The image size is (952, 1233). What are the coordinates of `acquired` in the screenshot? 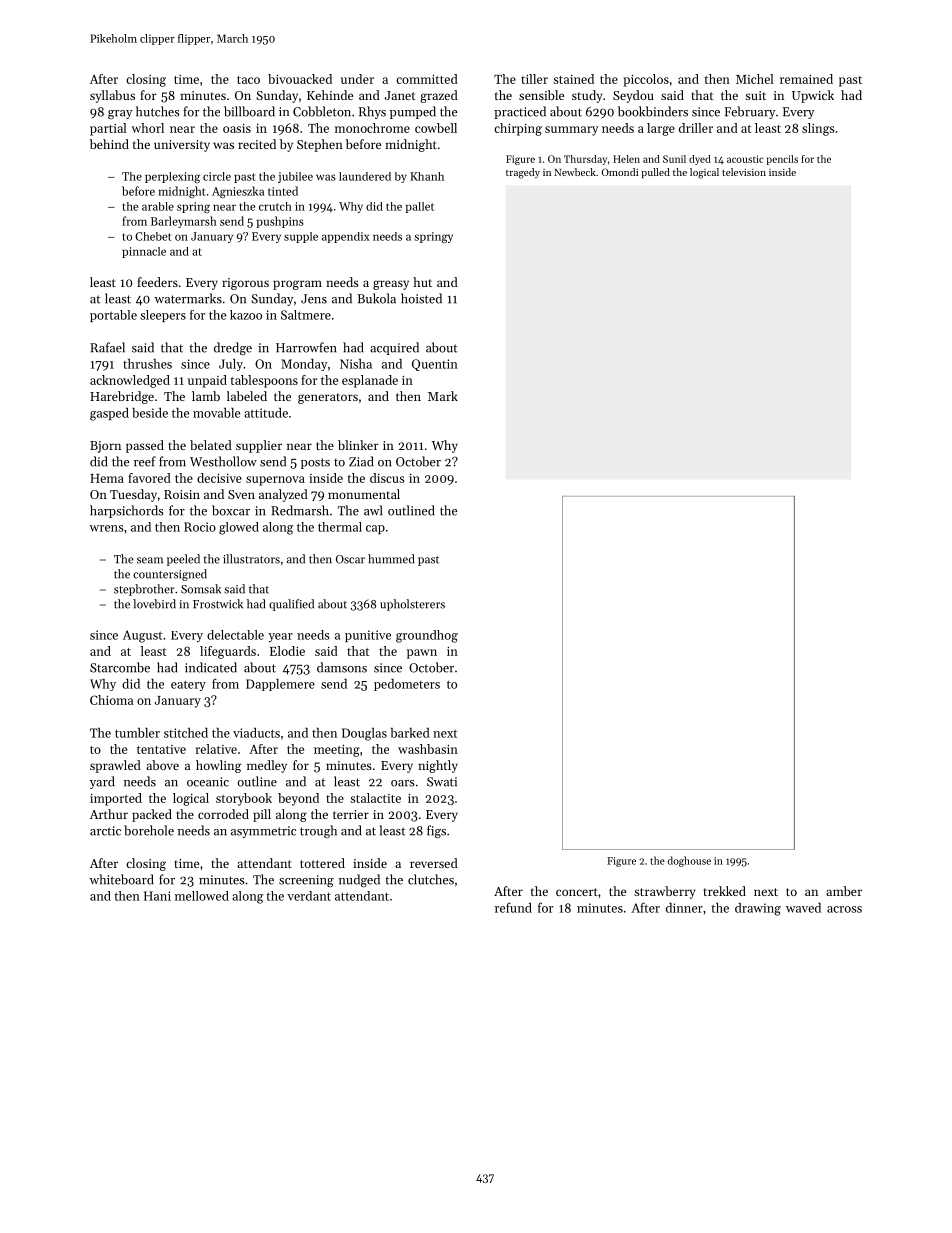 It's located at (394, 348).
